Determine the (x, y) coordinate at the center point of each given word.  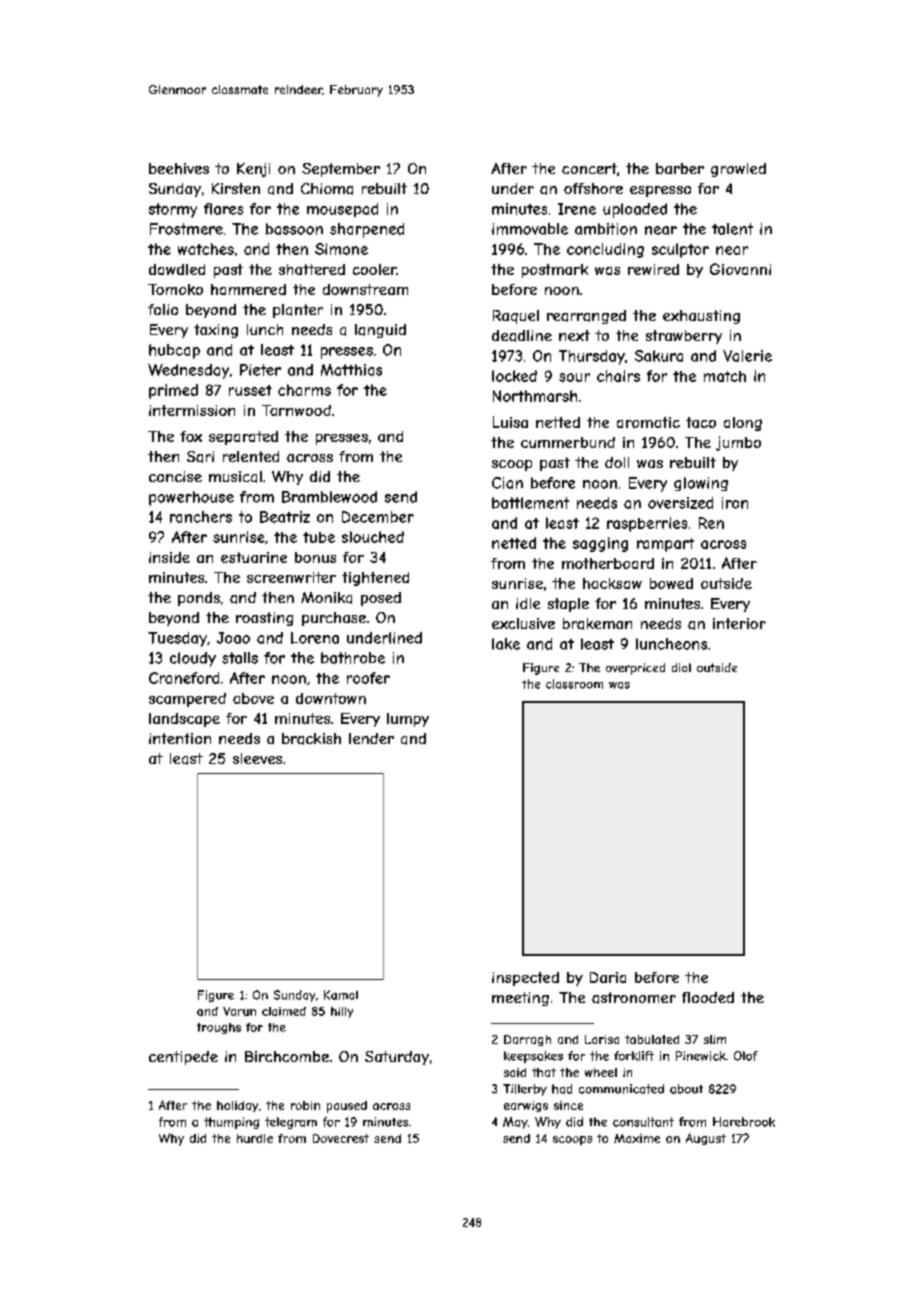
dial (681, 667)
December (378, 517)
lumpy (408, 720)
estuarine (254, 557)
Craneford (184, 678)
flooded (708, 997)
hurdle (255, 1138)
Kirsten (236, 188)
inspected (525, 979)
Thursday (592, 357)
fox (191, 436)
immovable (530, 229)
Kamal (341, 995)
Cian (507, 483)
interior (739, 623)
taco (701, 422)
